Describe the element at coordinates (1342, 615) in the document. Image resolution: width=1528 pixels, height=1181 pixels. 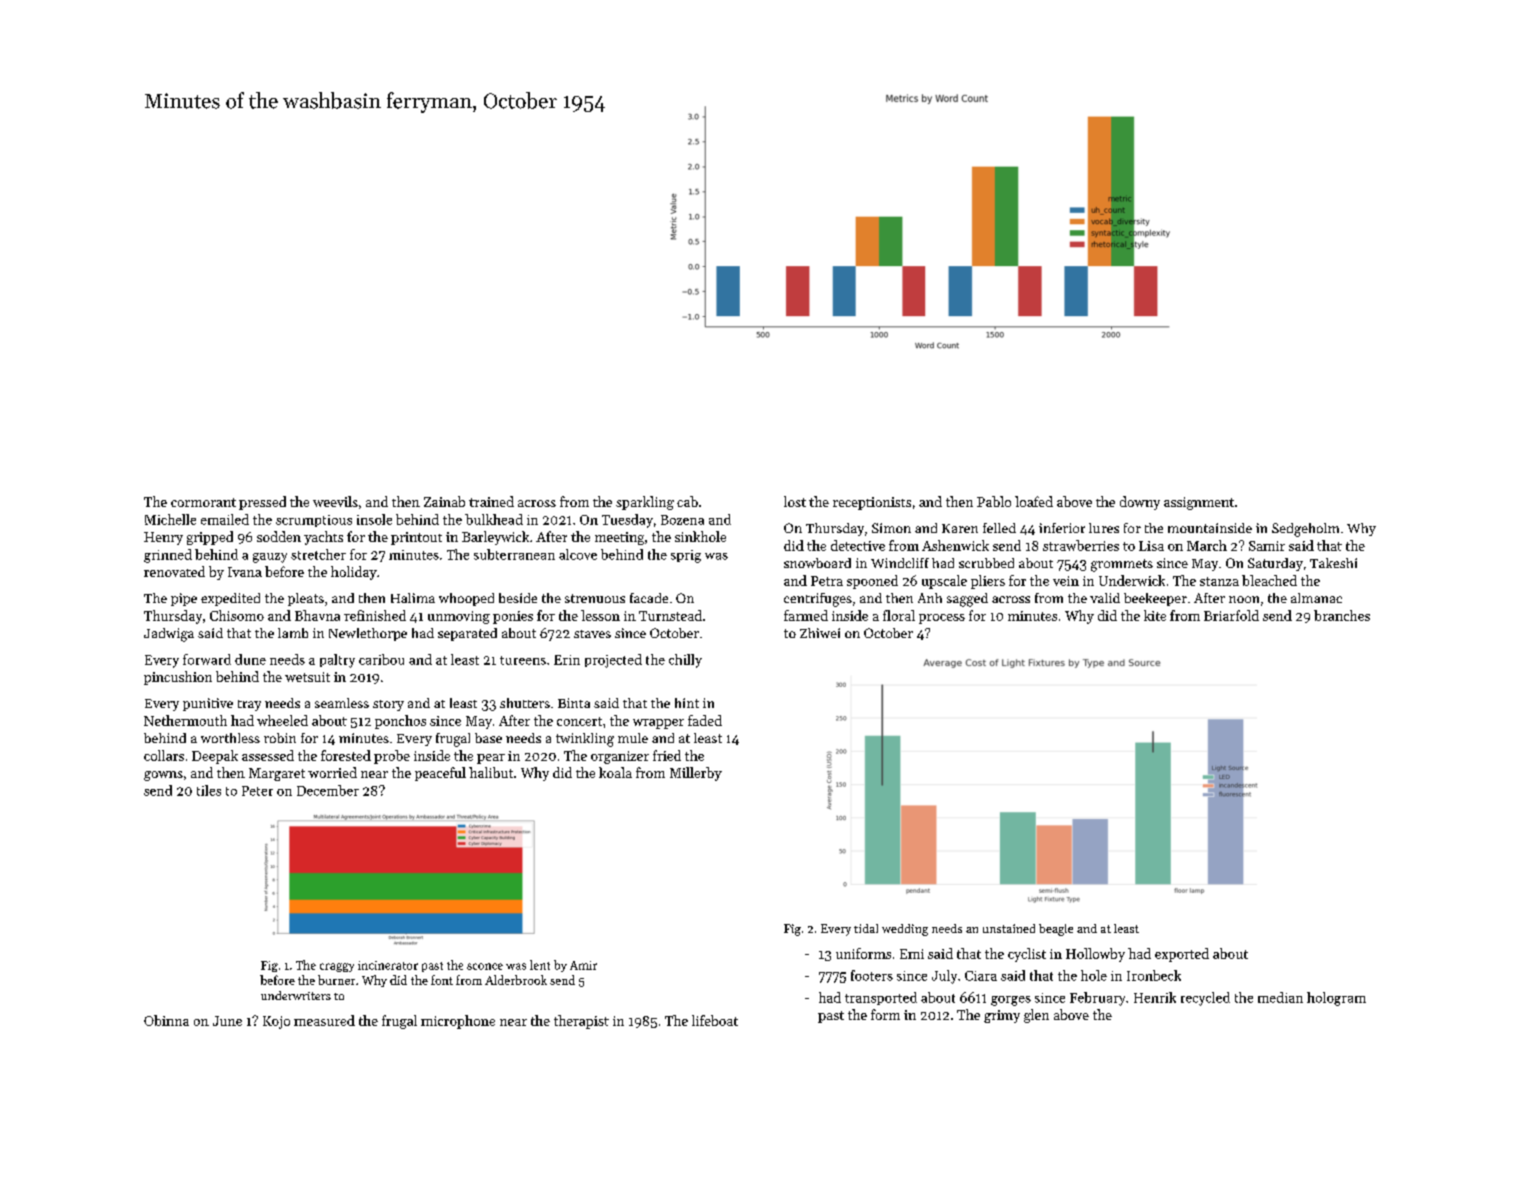
I see `branches` at that location.
